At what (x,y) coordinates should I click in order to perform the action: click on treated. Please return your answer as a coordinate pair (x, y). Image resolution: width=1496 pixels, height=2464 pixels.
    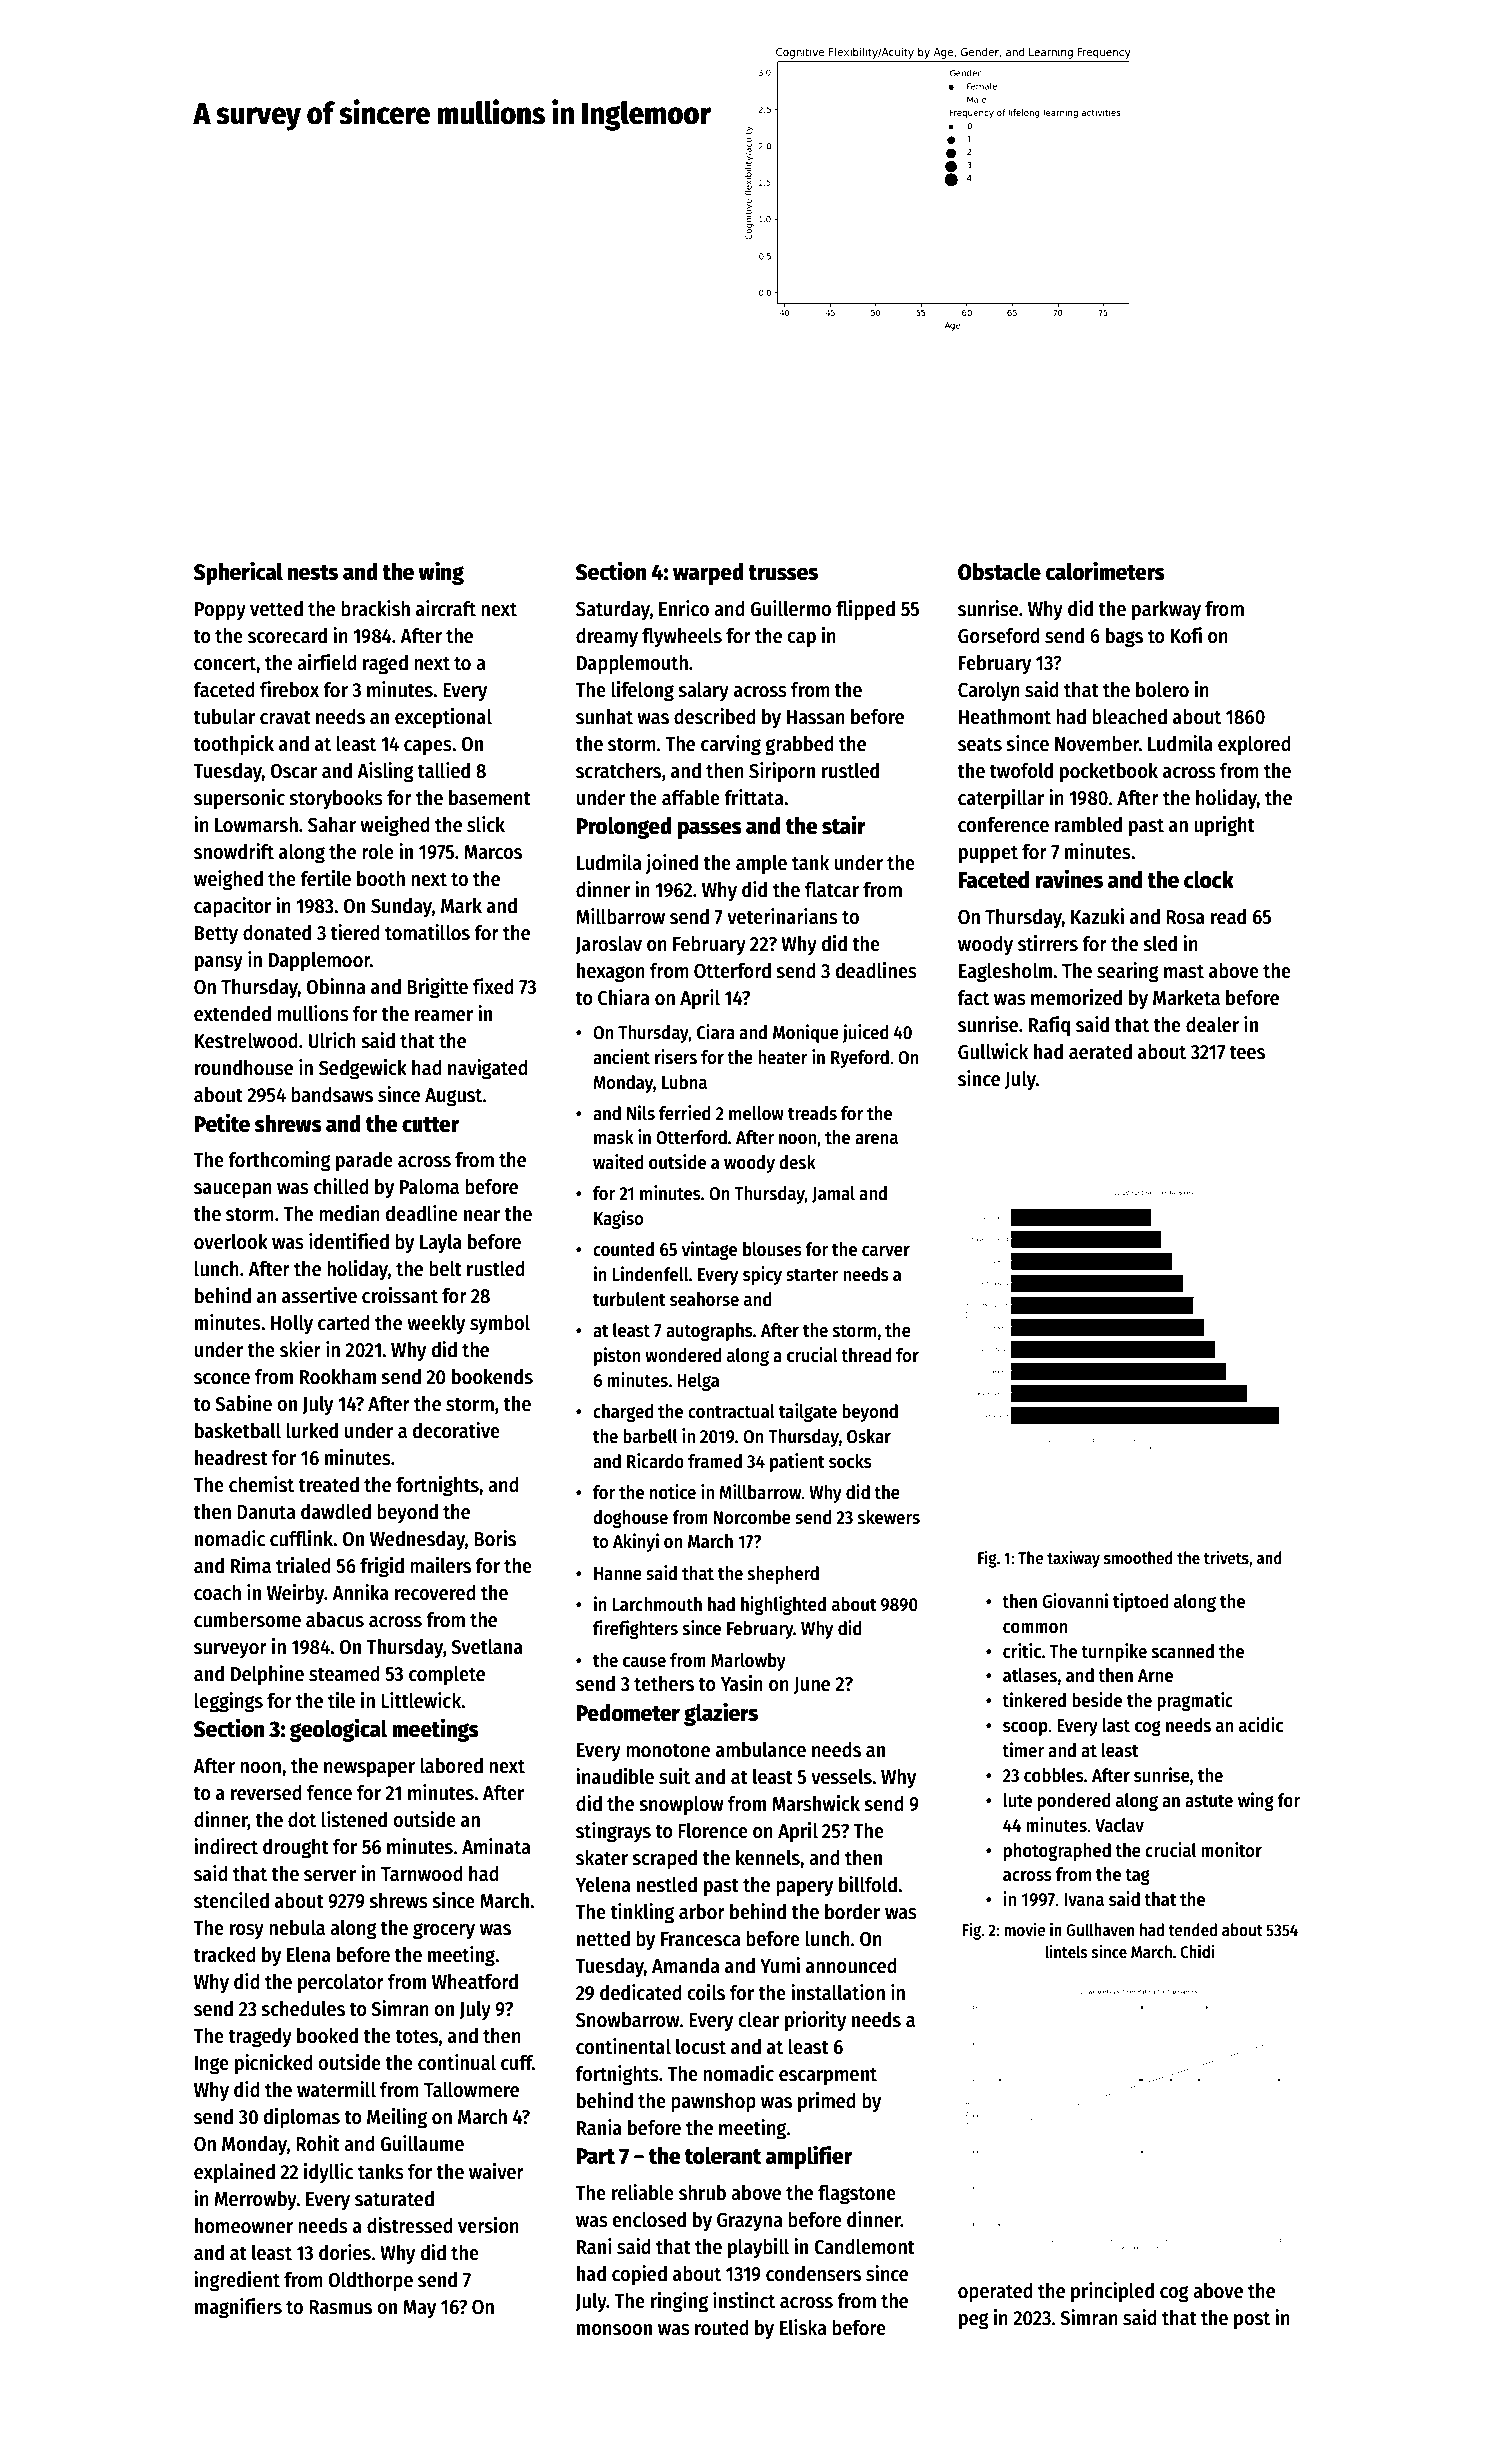
    Looking at the image, I should click on (328, 1485).
